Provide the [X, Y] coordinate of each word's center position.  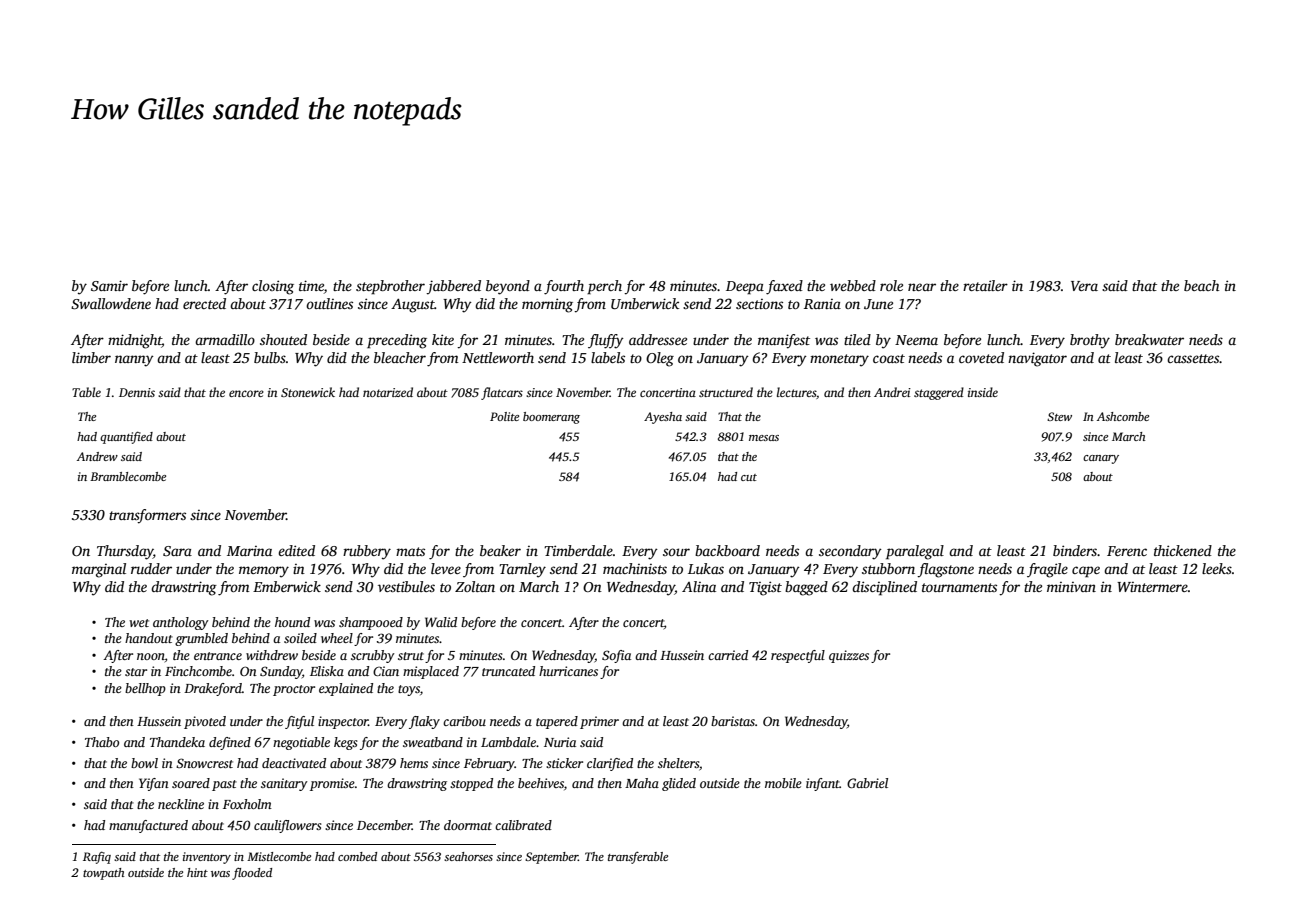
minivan [1071, 587]
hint [197, 872]
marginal [99, 570]
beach [1201, 285]
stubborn [888, 568]
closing [273, 287]
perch [604, 287]
